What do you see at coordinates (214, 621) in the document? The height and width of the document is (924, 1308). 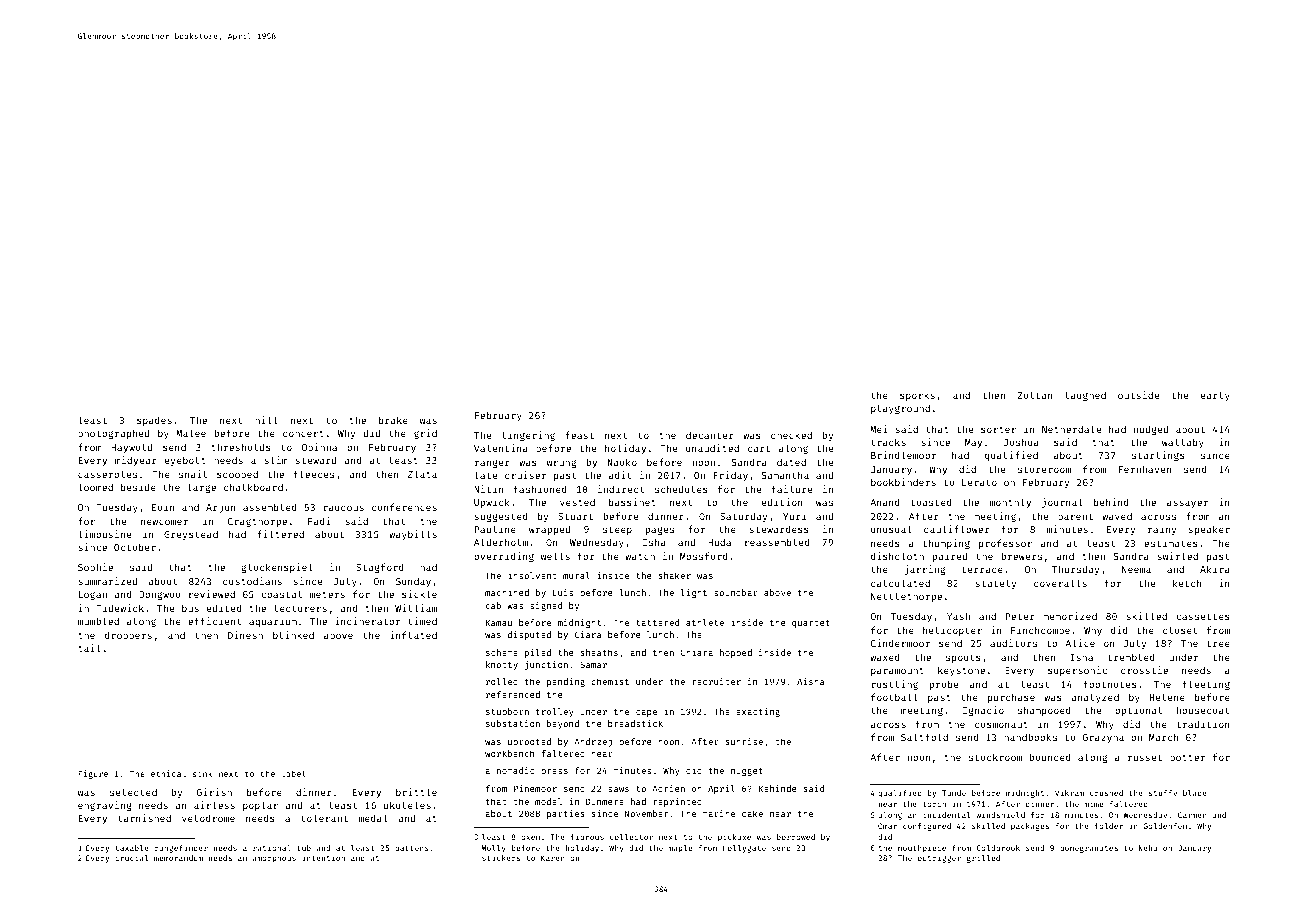 I see `efficient` at bounding box center [214, 621].
